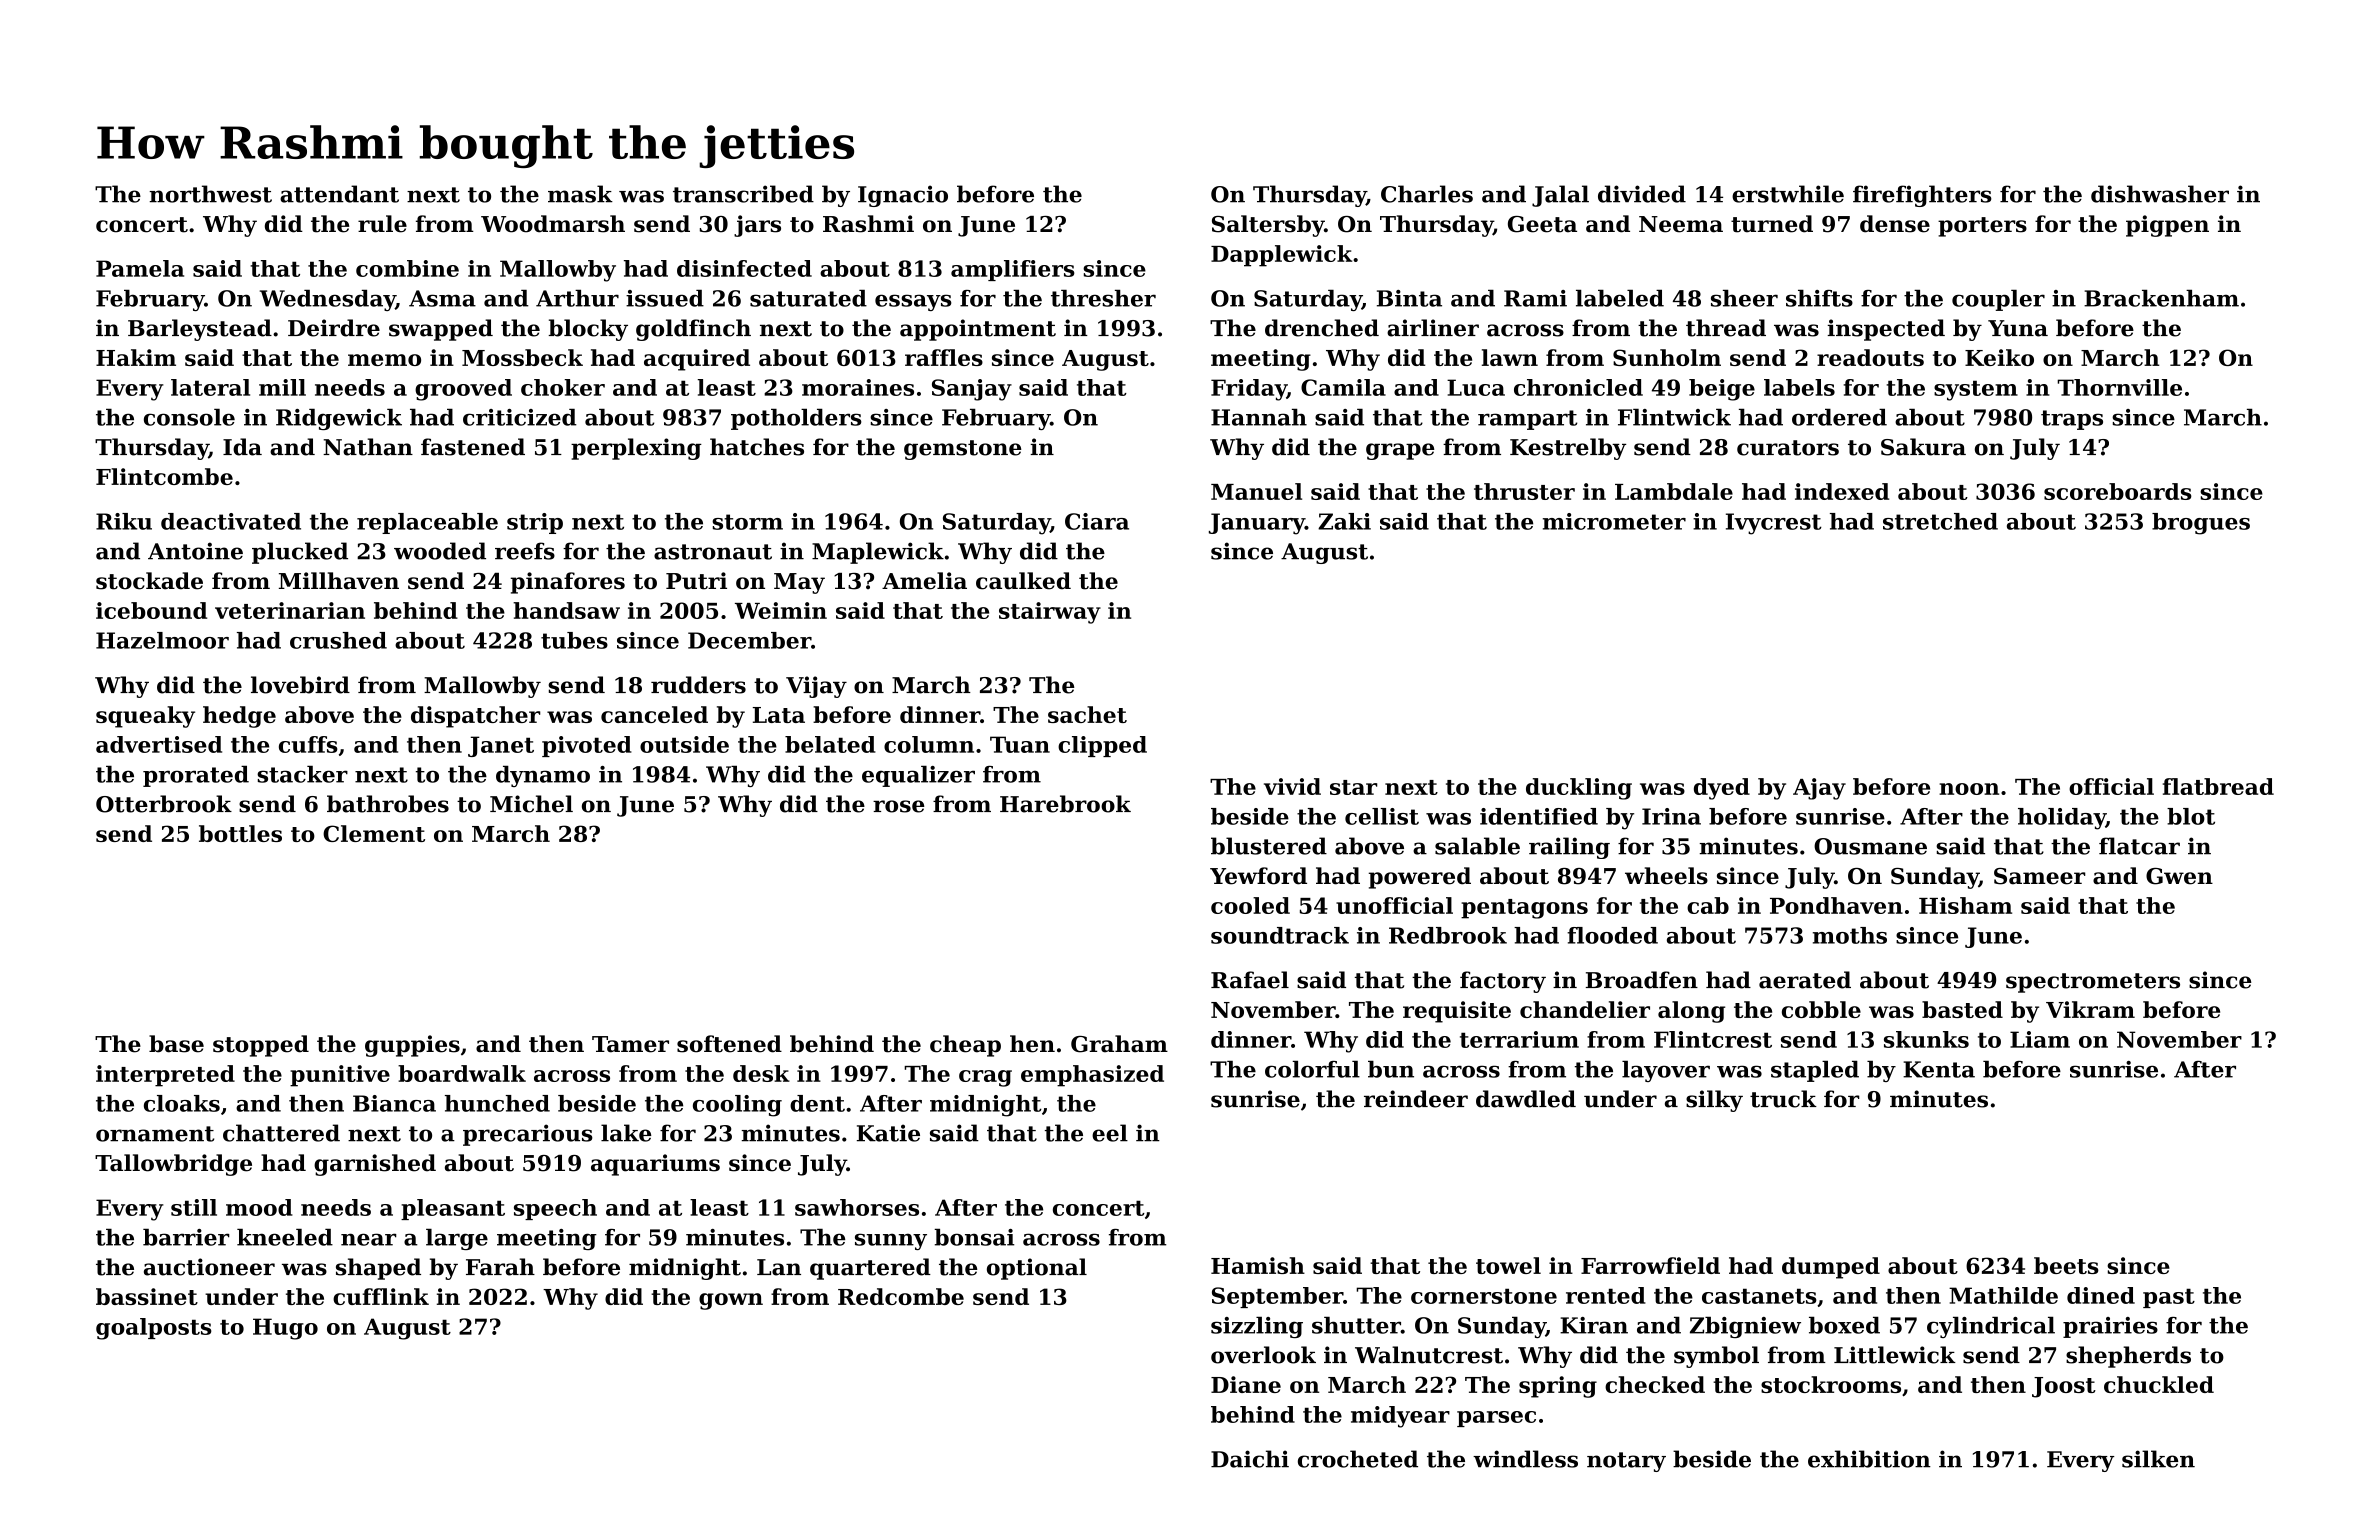 Image resolution: width=2380 pixels, height=1540 pixels. What do you see at coordinates (903, 196) in the screenshot?
I see `Ignacio` at bounding box center [903, 196].
